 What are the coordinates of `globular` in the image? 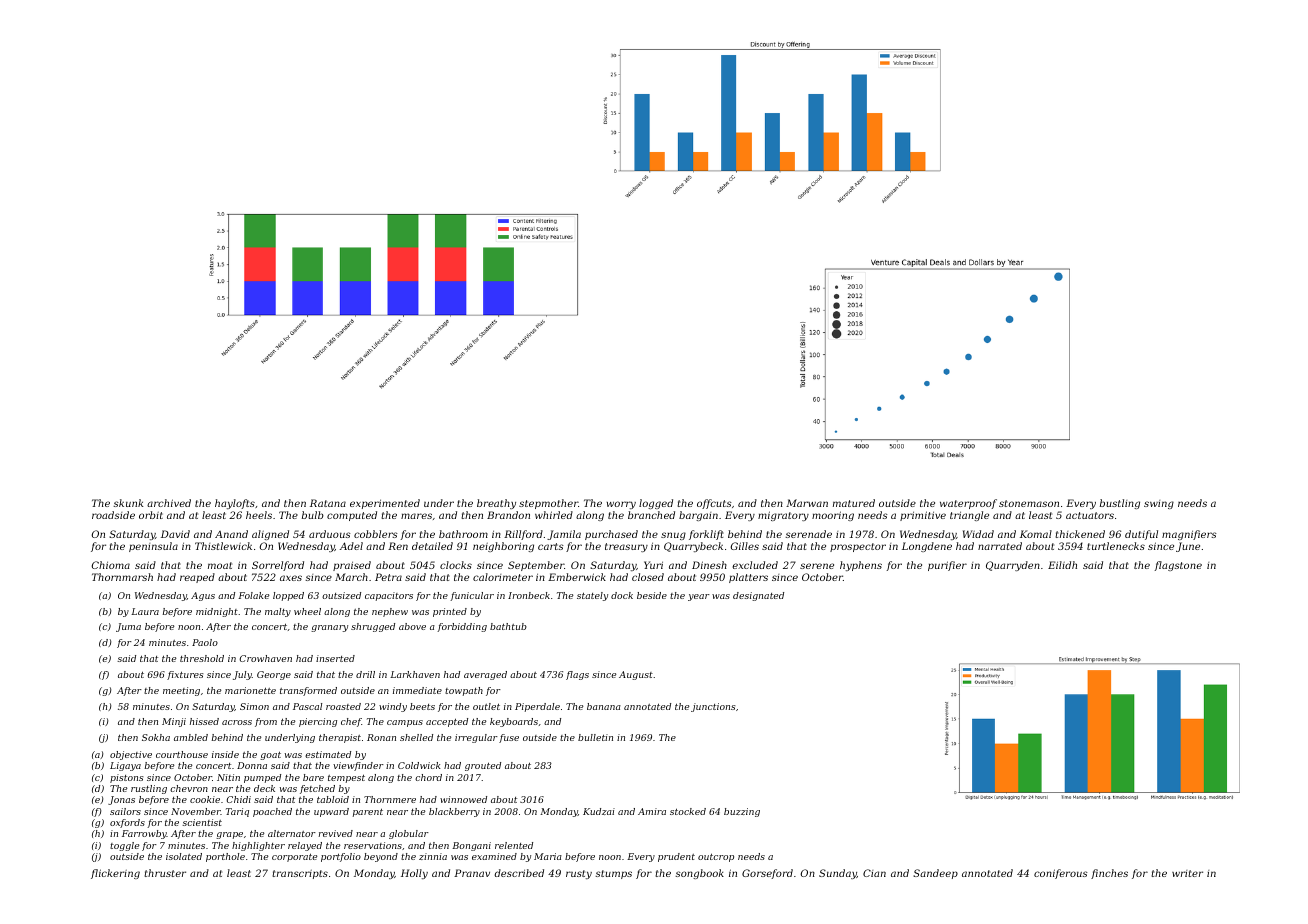 It's located at (409, 834).
